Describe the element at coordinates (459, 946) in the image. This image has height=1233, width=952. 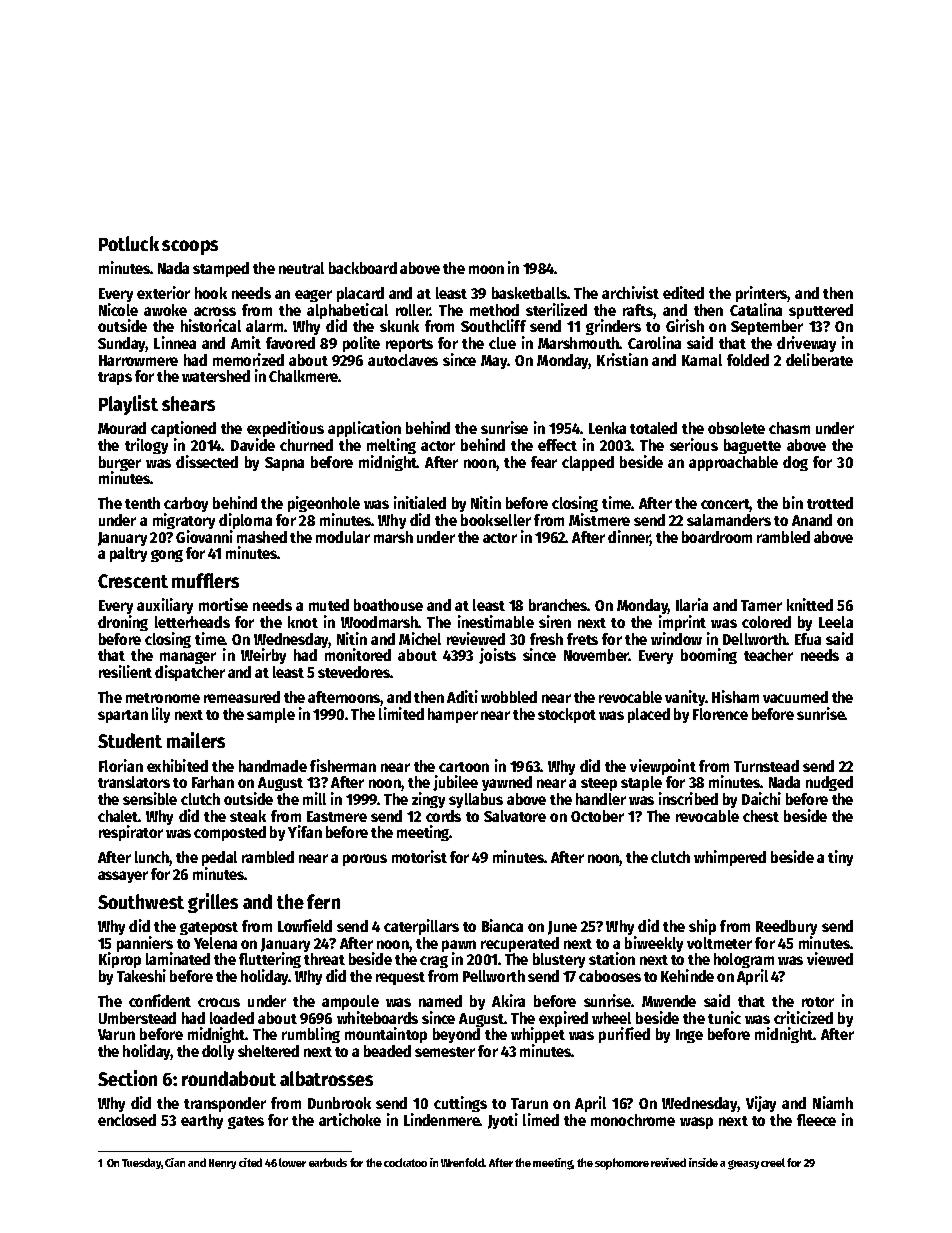
I see `pawn` at that location.
